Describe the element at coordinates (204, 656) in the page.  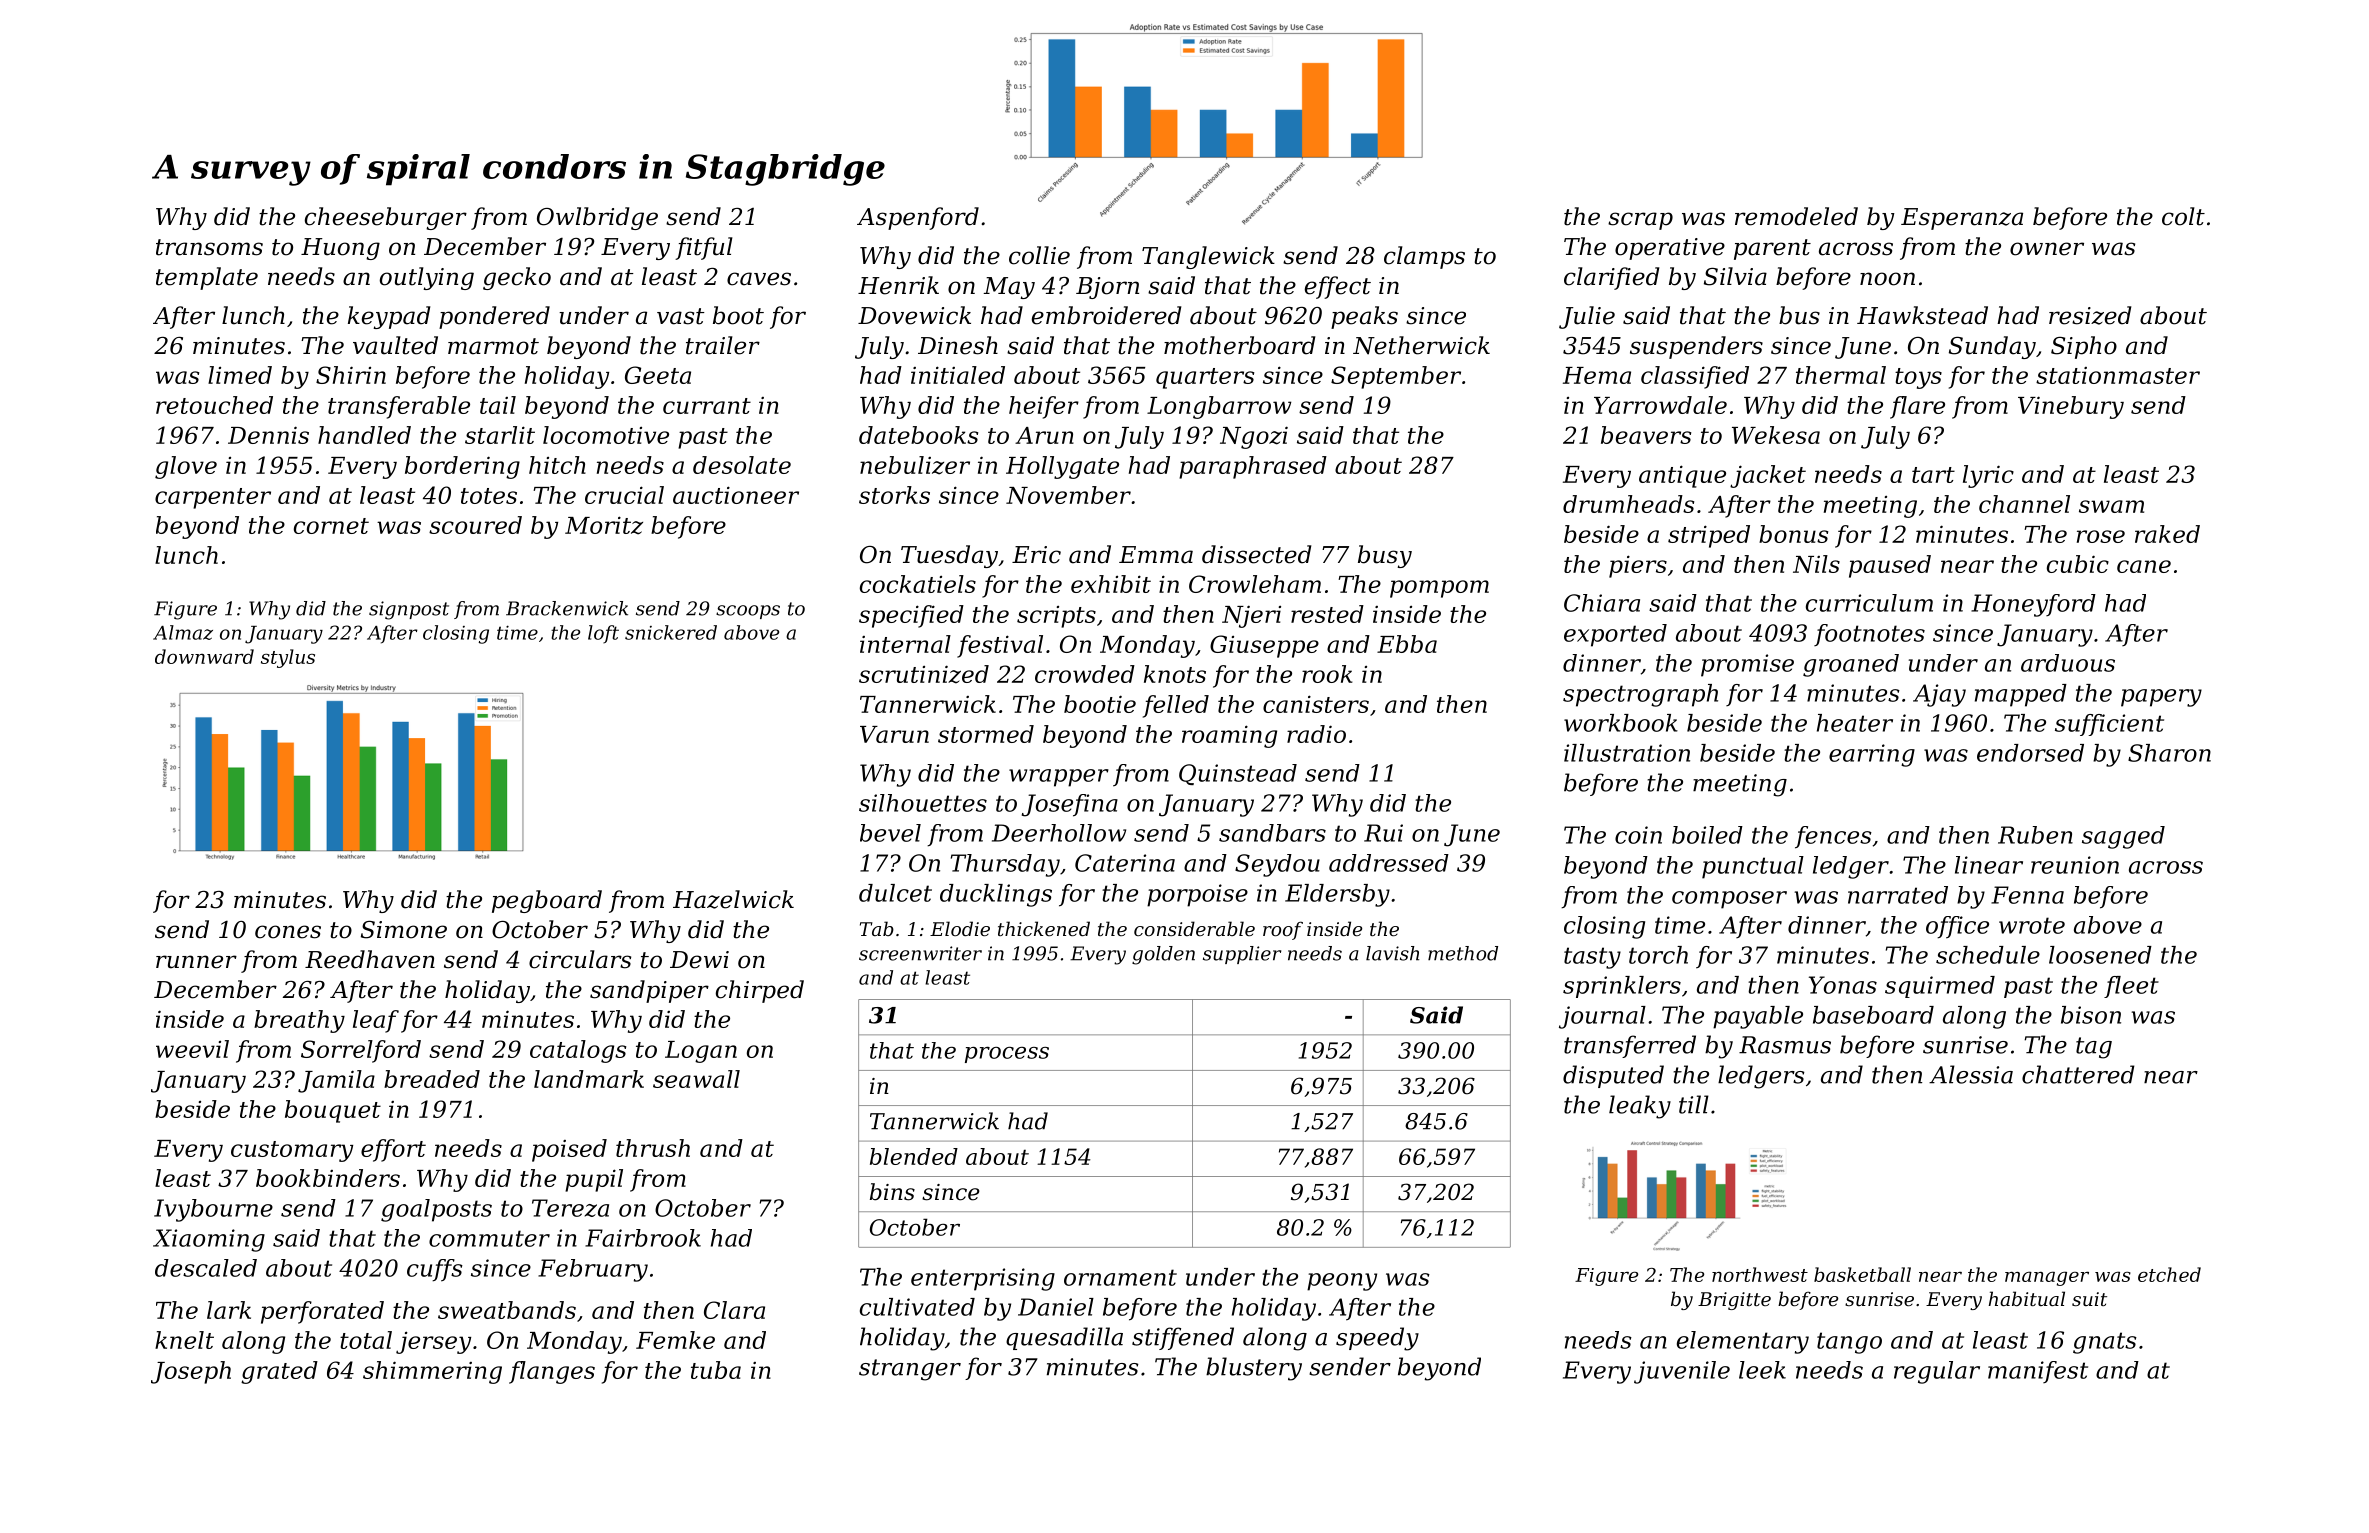
I see `downward` at that location.
